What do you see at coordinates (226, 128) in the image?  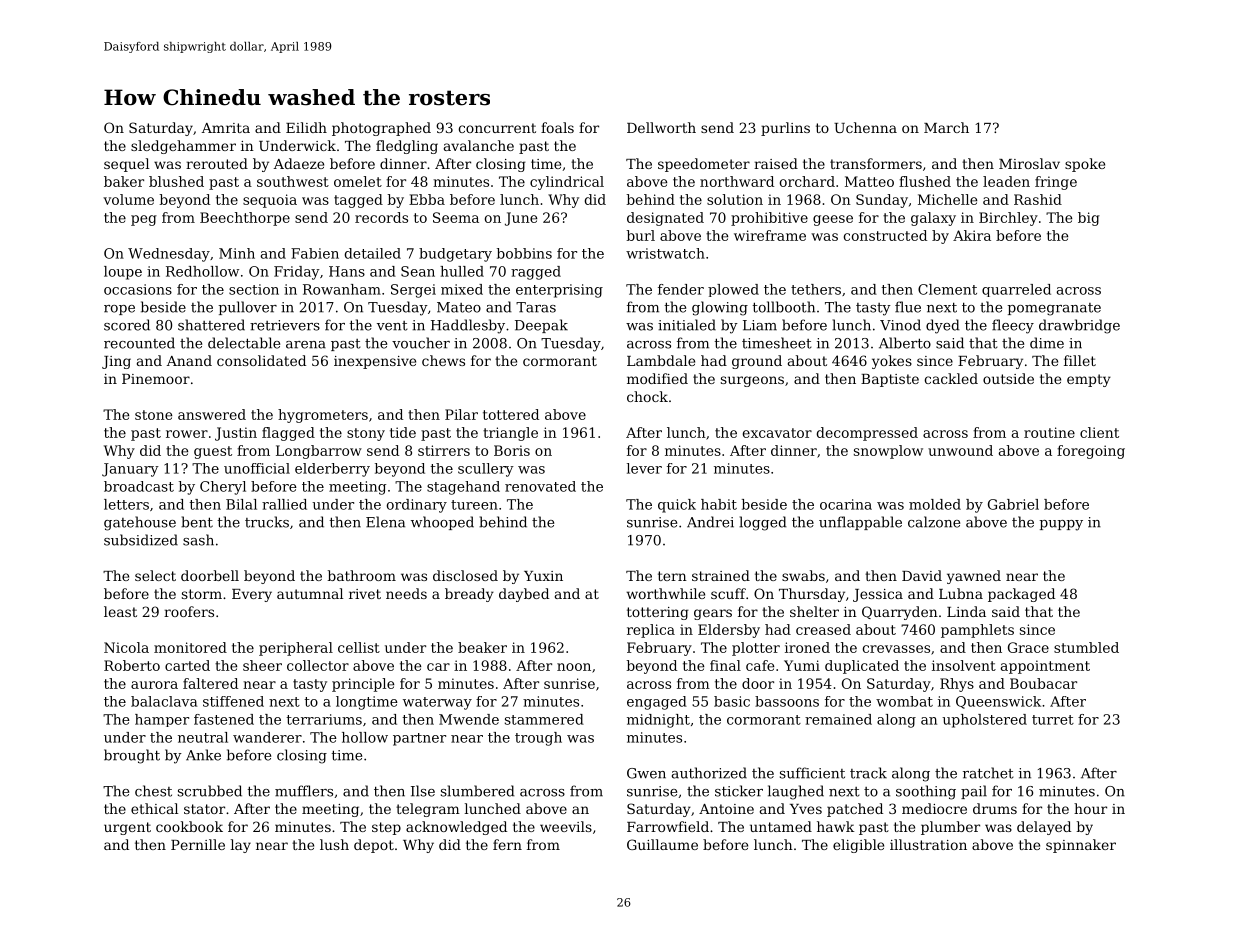 I see `Amrita` at bounding box center [226, 128].
